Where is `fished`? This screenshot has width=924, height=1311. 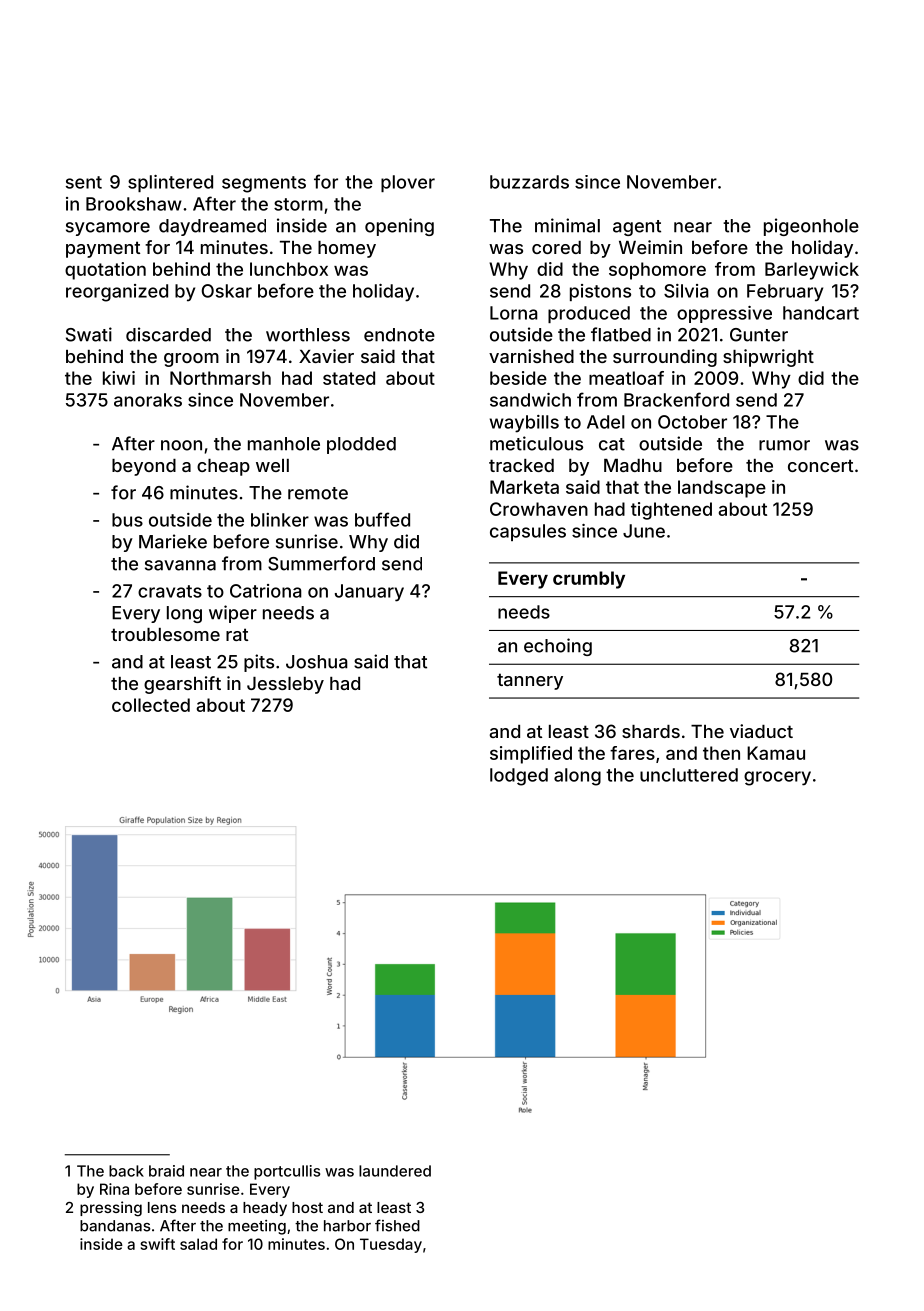
fished is located at coordinates (397, 1225).
